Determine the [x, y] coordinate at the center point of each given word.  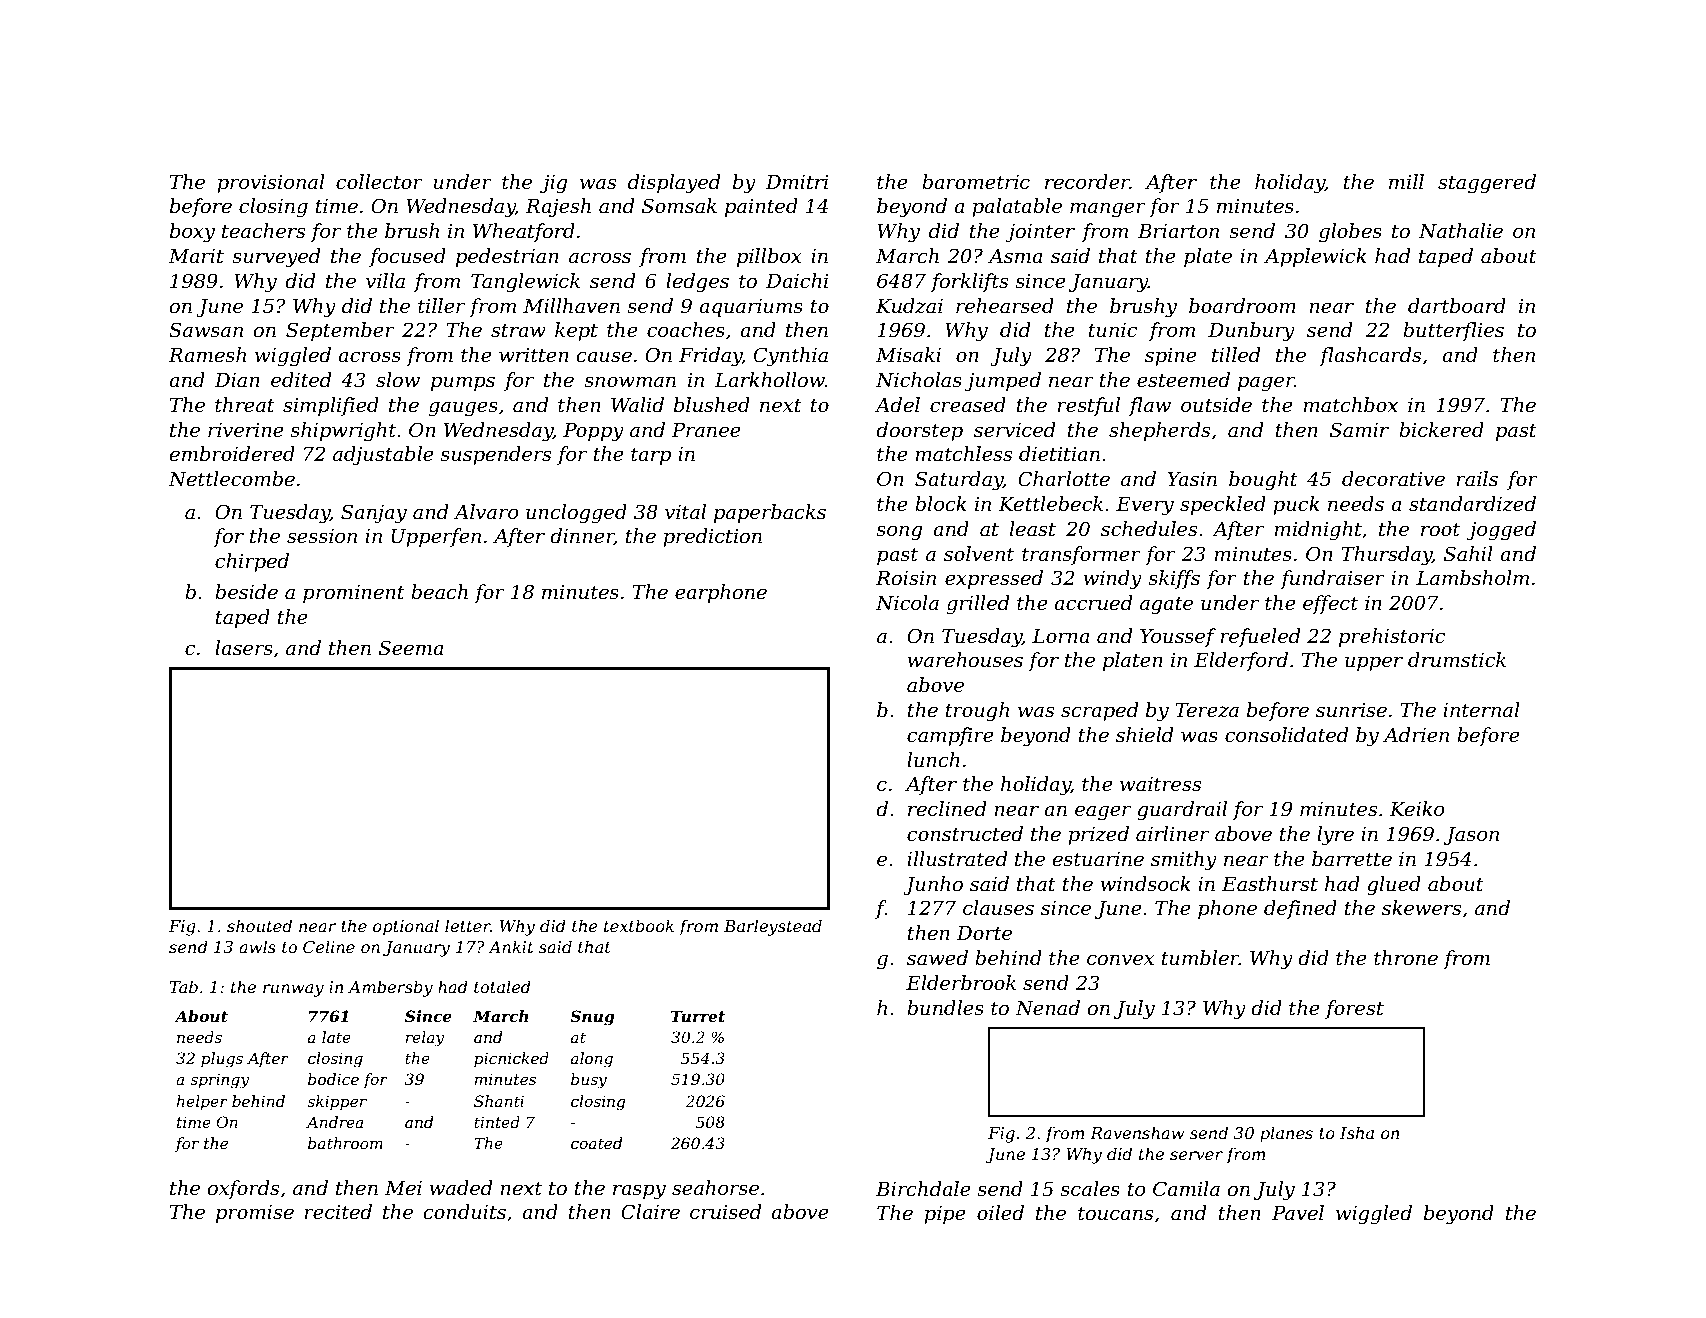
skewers [1421, 908]
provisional [271, 183]
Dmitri [797, 182]
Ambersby [390, 988]
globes [1350, 233]
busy [589, 1081]
